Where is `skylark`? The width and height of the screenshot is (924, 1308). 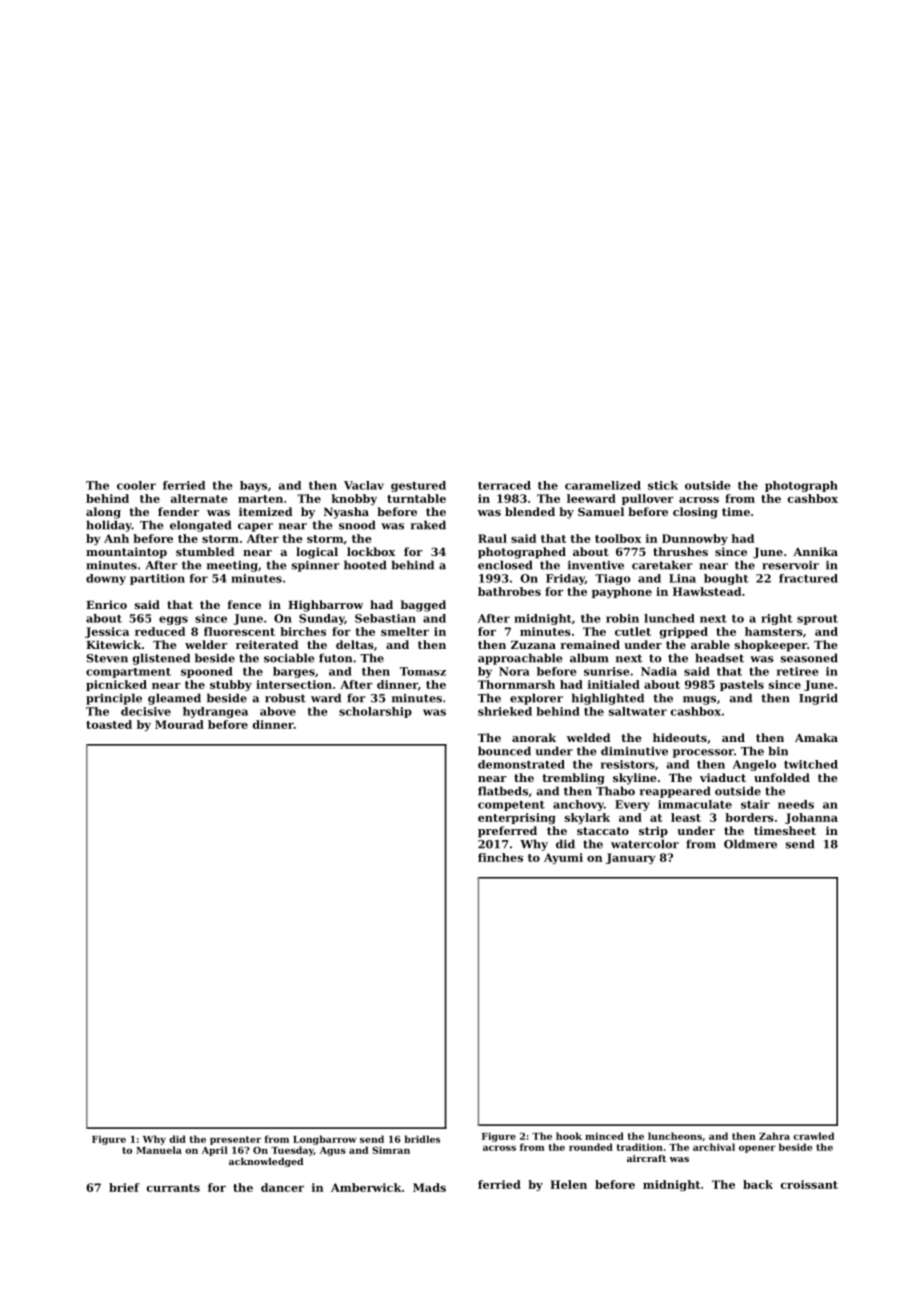
skylark is located at coordinates (587, 818).
